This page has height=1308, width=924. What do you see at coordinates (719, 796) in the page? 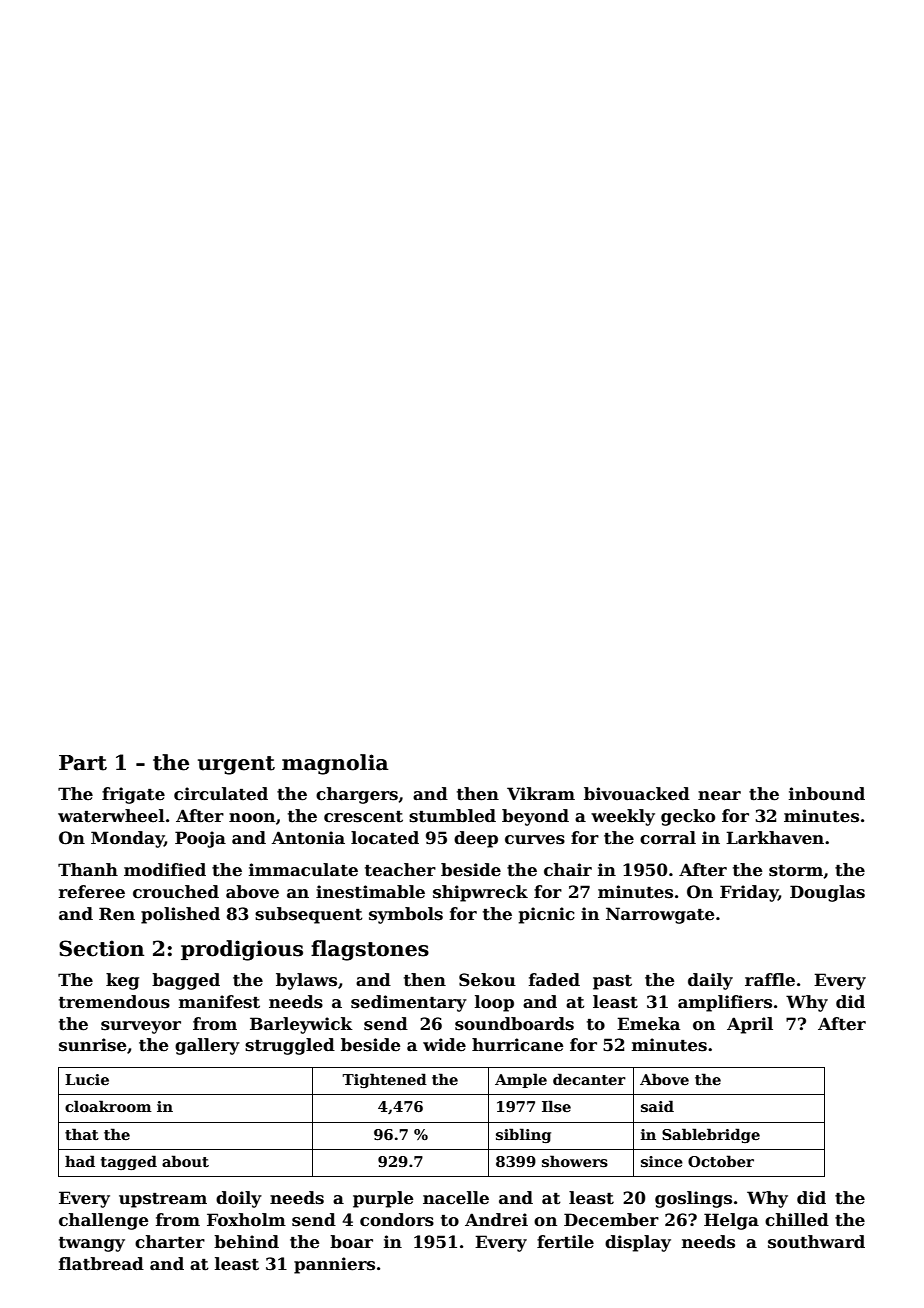
I see `near` at bounding box center [719, 796].
